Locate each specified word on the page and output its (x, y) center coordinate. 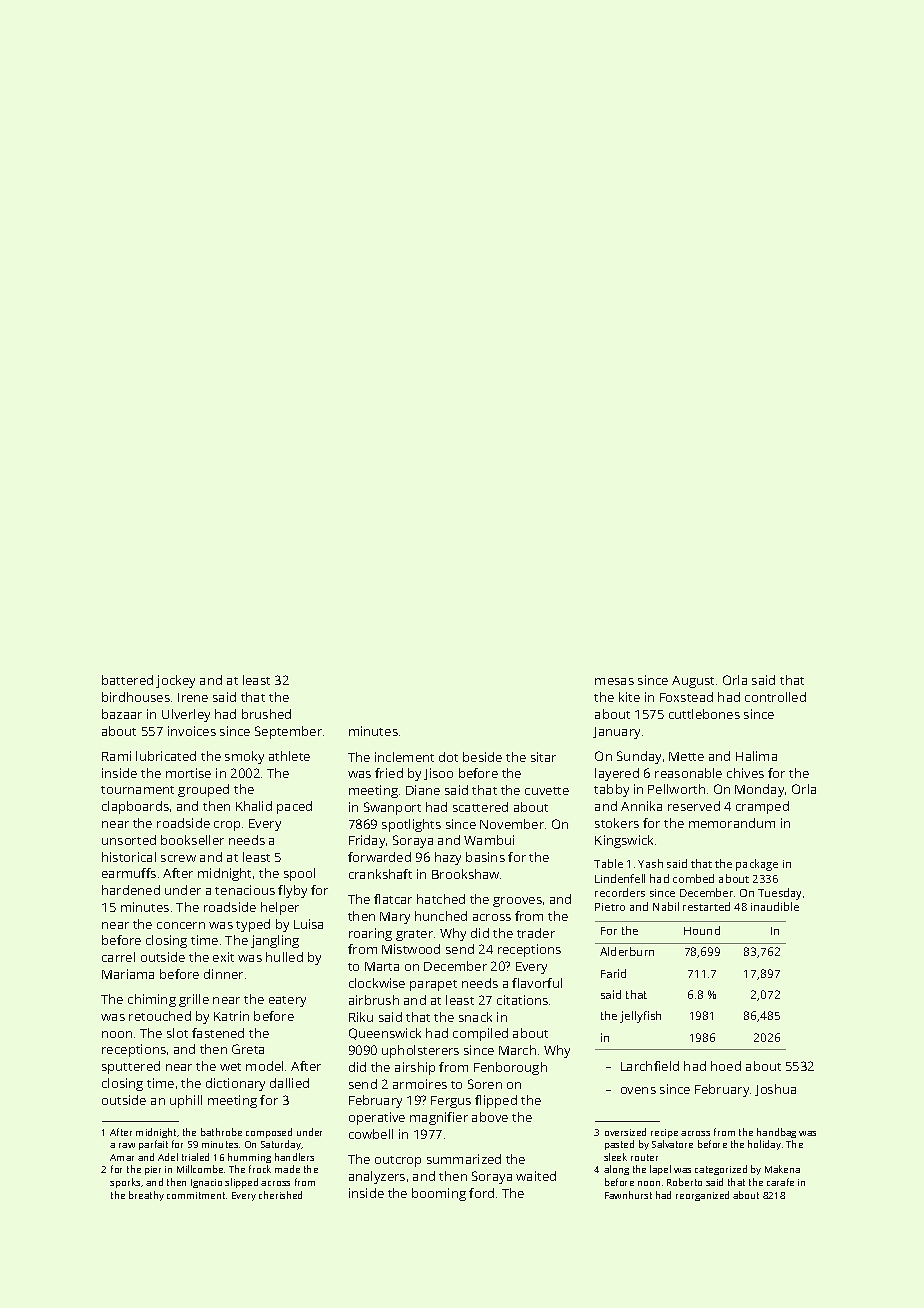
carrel (118, 957)
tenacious (245, 890)
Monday (759, 790)
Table (608, 863)
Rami (116, 756)
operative (377, 1118)
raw (127, 1145)
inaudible (775, 906)
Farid (613, 973)
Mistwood (411, 949)
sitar (543, 757)
